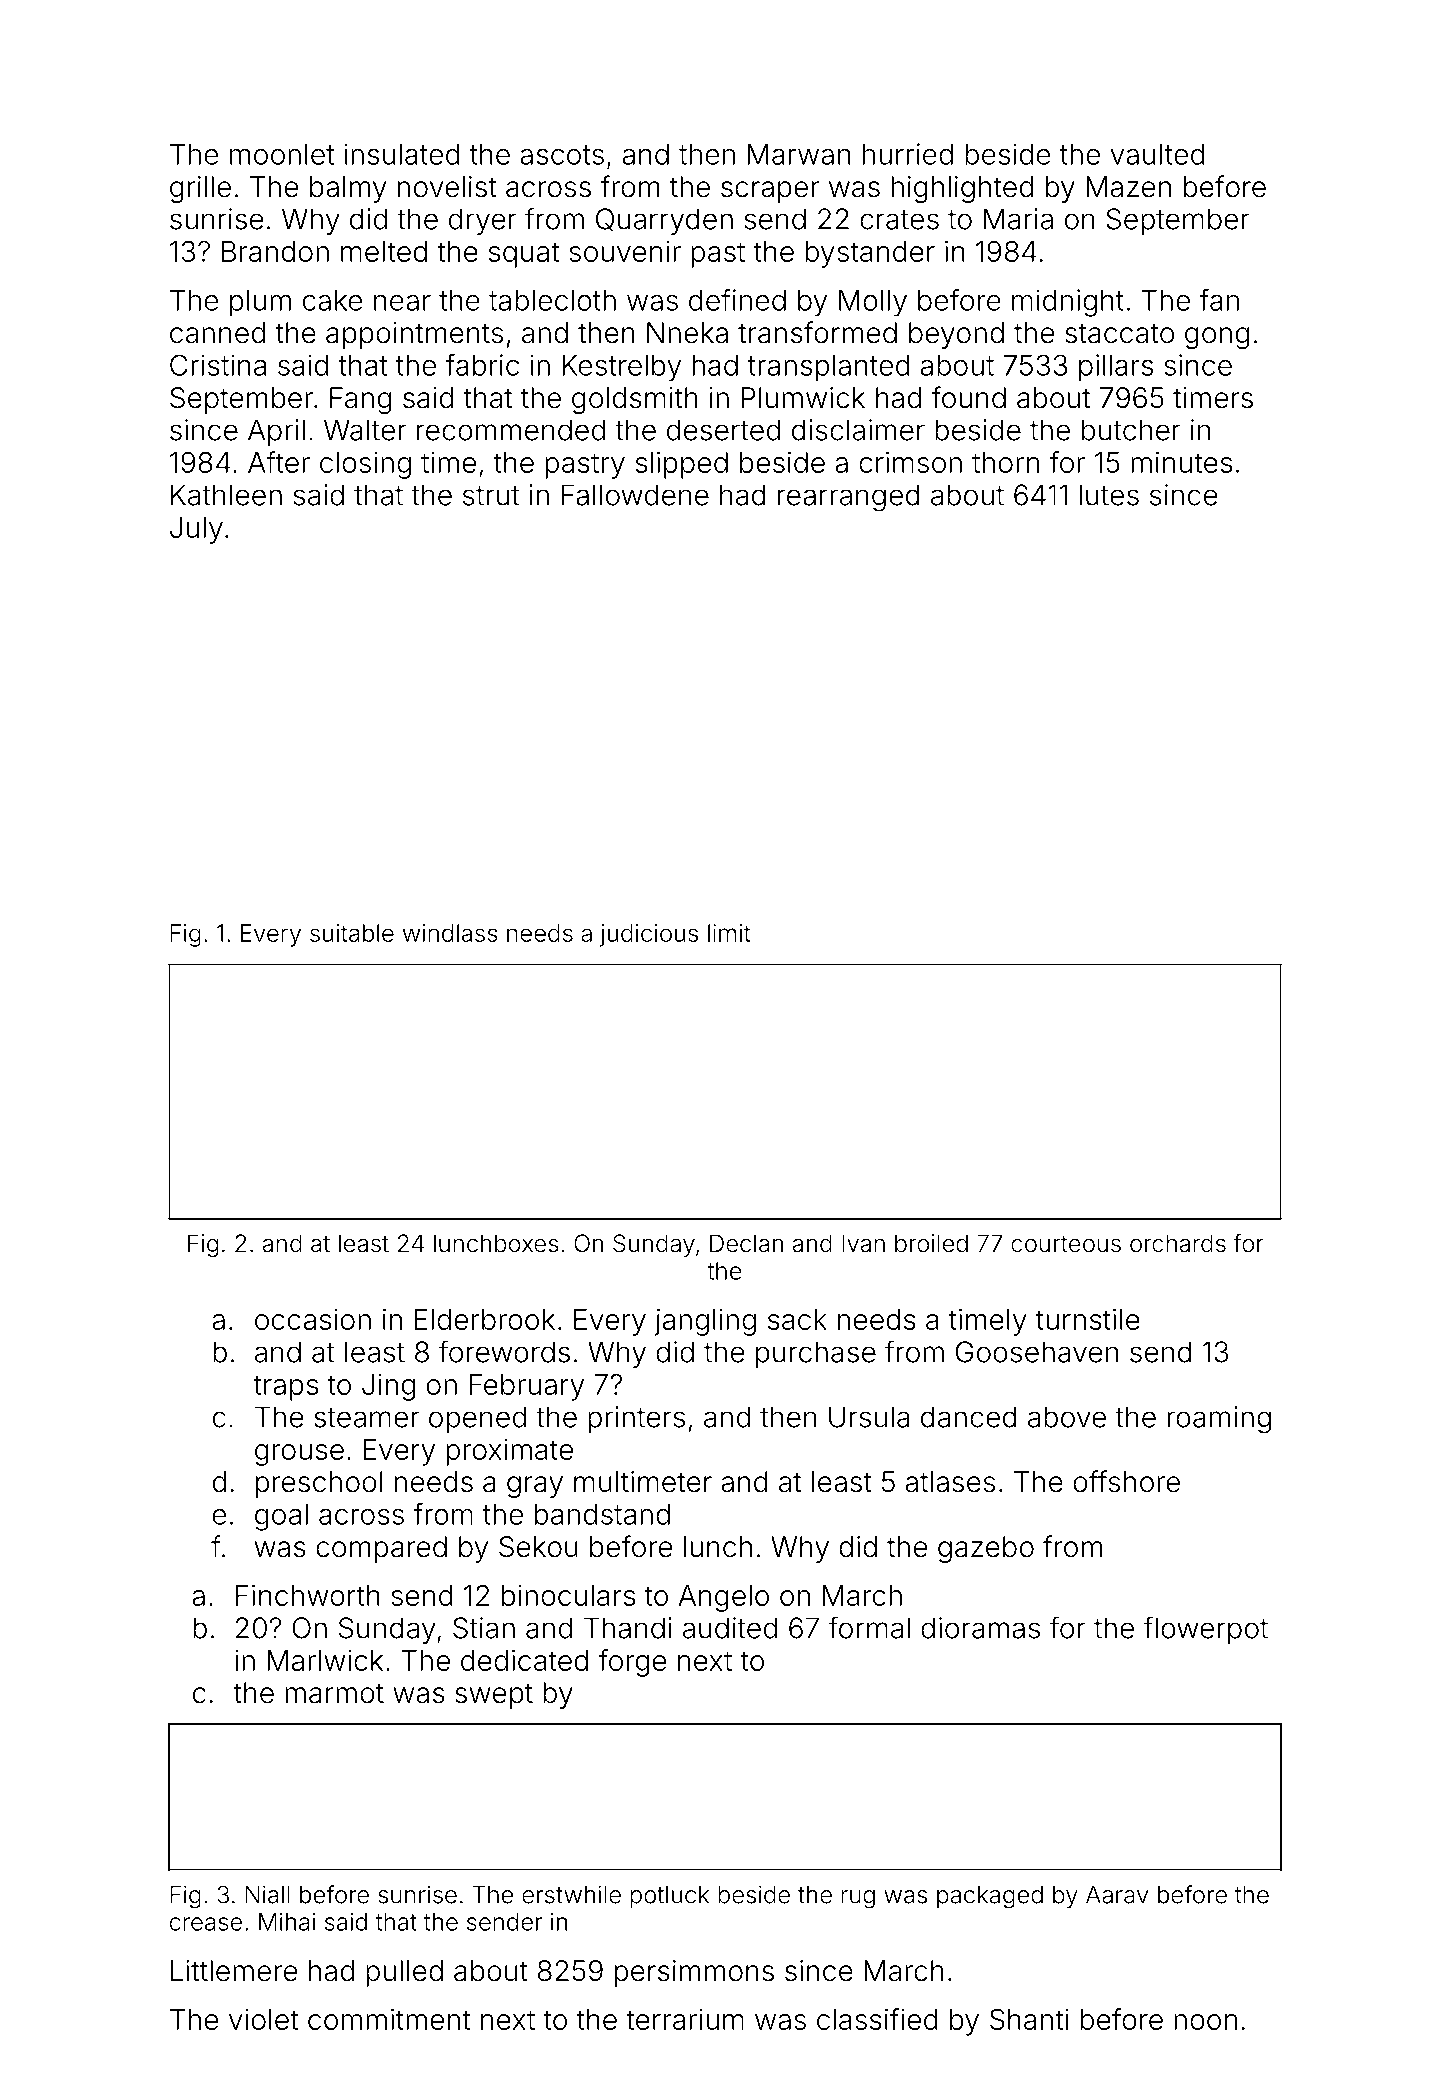  Describe the element at coordinates (1109, 495) in the page. I see `lutes` at that location.
